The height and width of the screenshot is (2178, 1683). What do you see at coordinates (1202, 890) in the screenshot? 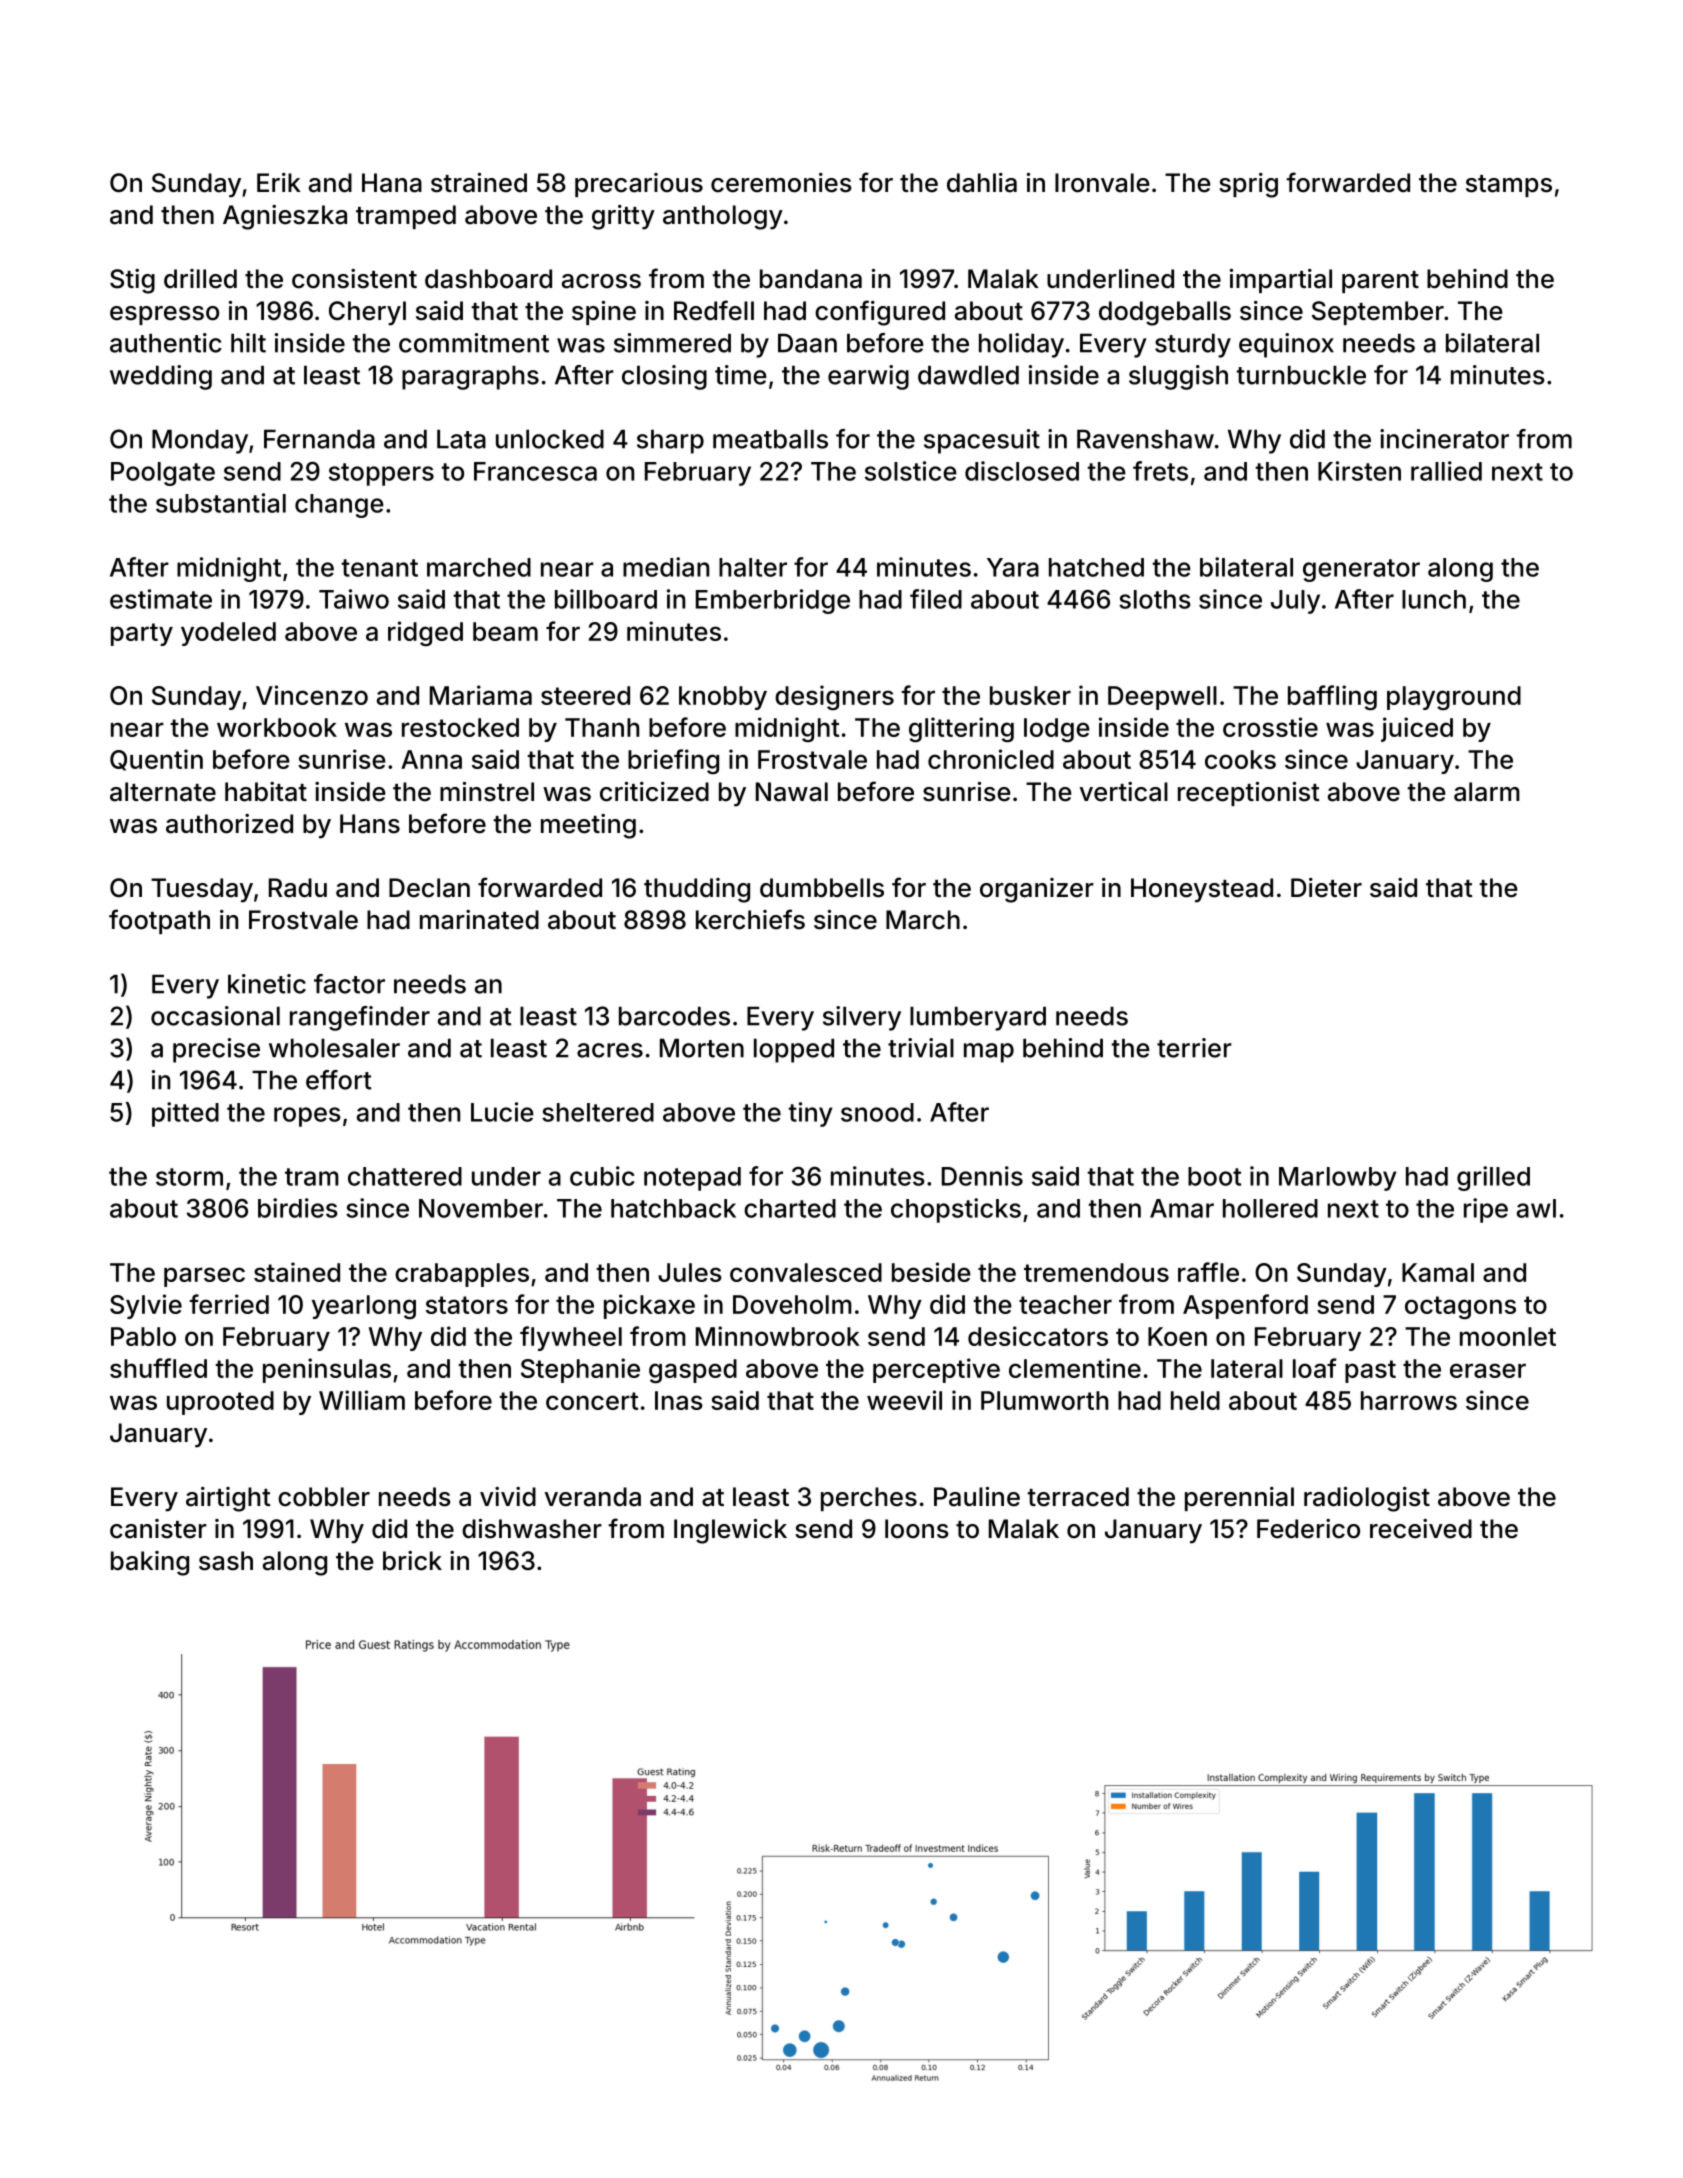
I see `Honeystead` at bounding box center [1202, 890].
